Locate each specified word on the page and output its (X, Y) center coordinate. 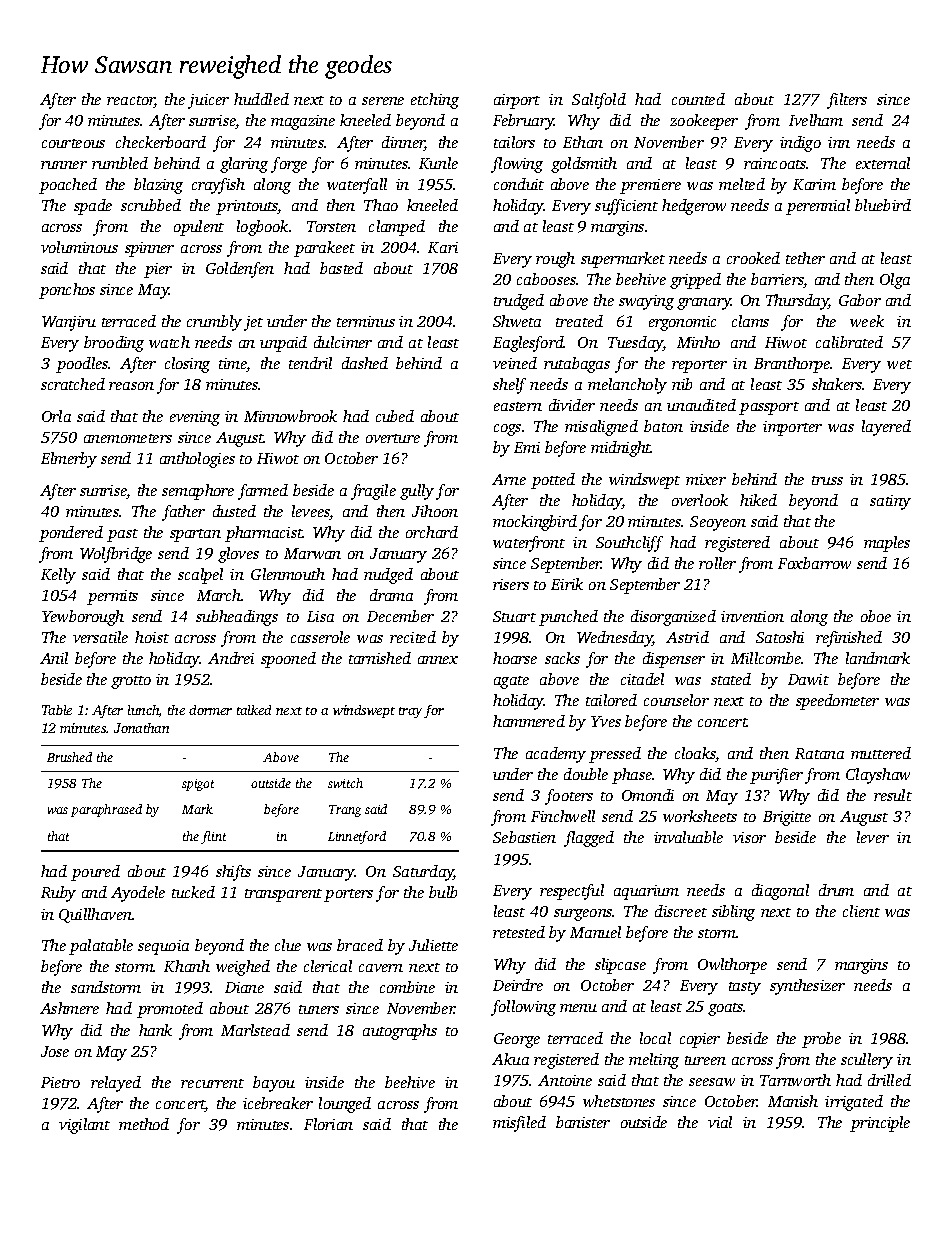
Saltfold (599, 101)
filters (847, 101)
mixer (706, 479)
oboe (876, 616)
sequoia (163, 947)
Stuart (514, 616)
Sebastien (524, 837)
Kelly (58, 576)
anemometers (128, 438)
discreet (681, 911)
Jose (55, 1051)
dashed (365, 363)
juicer (208, 101)
